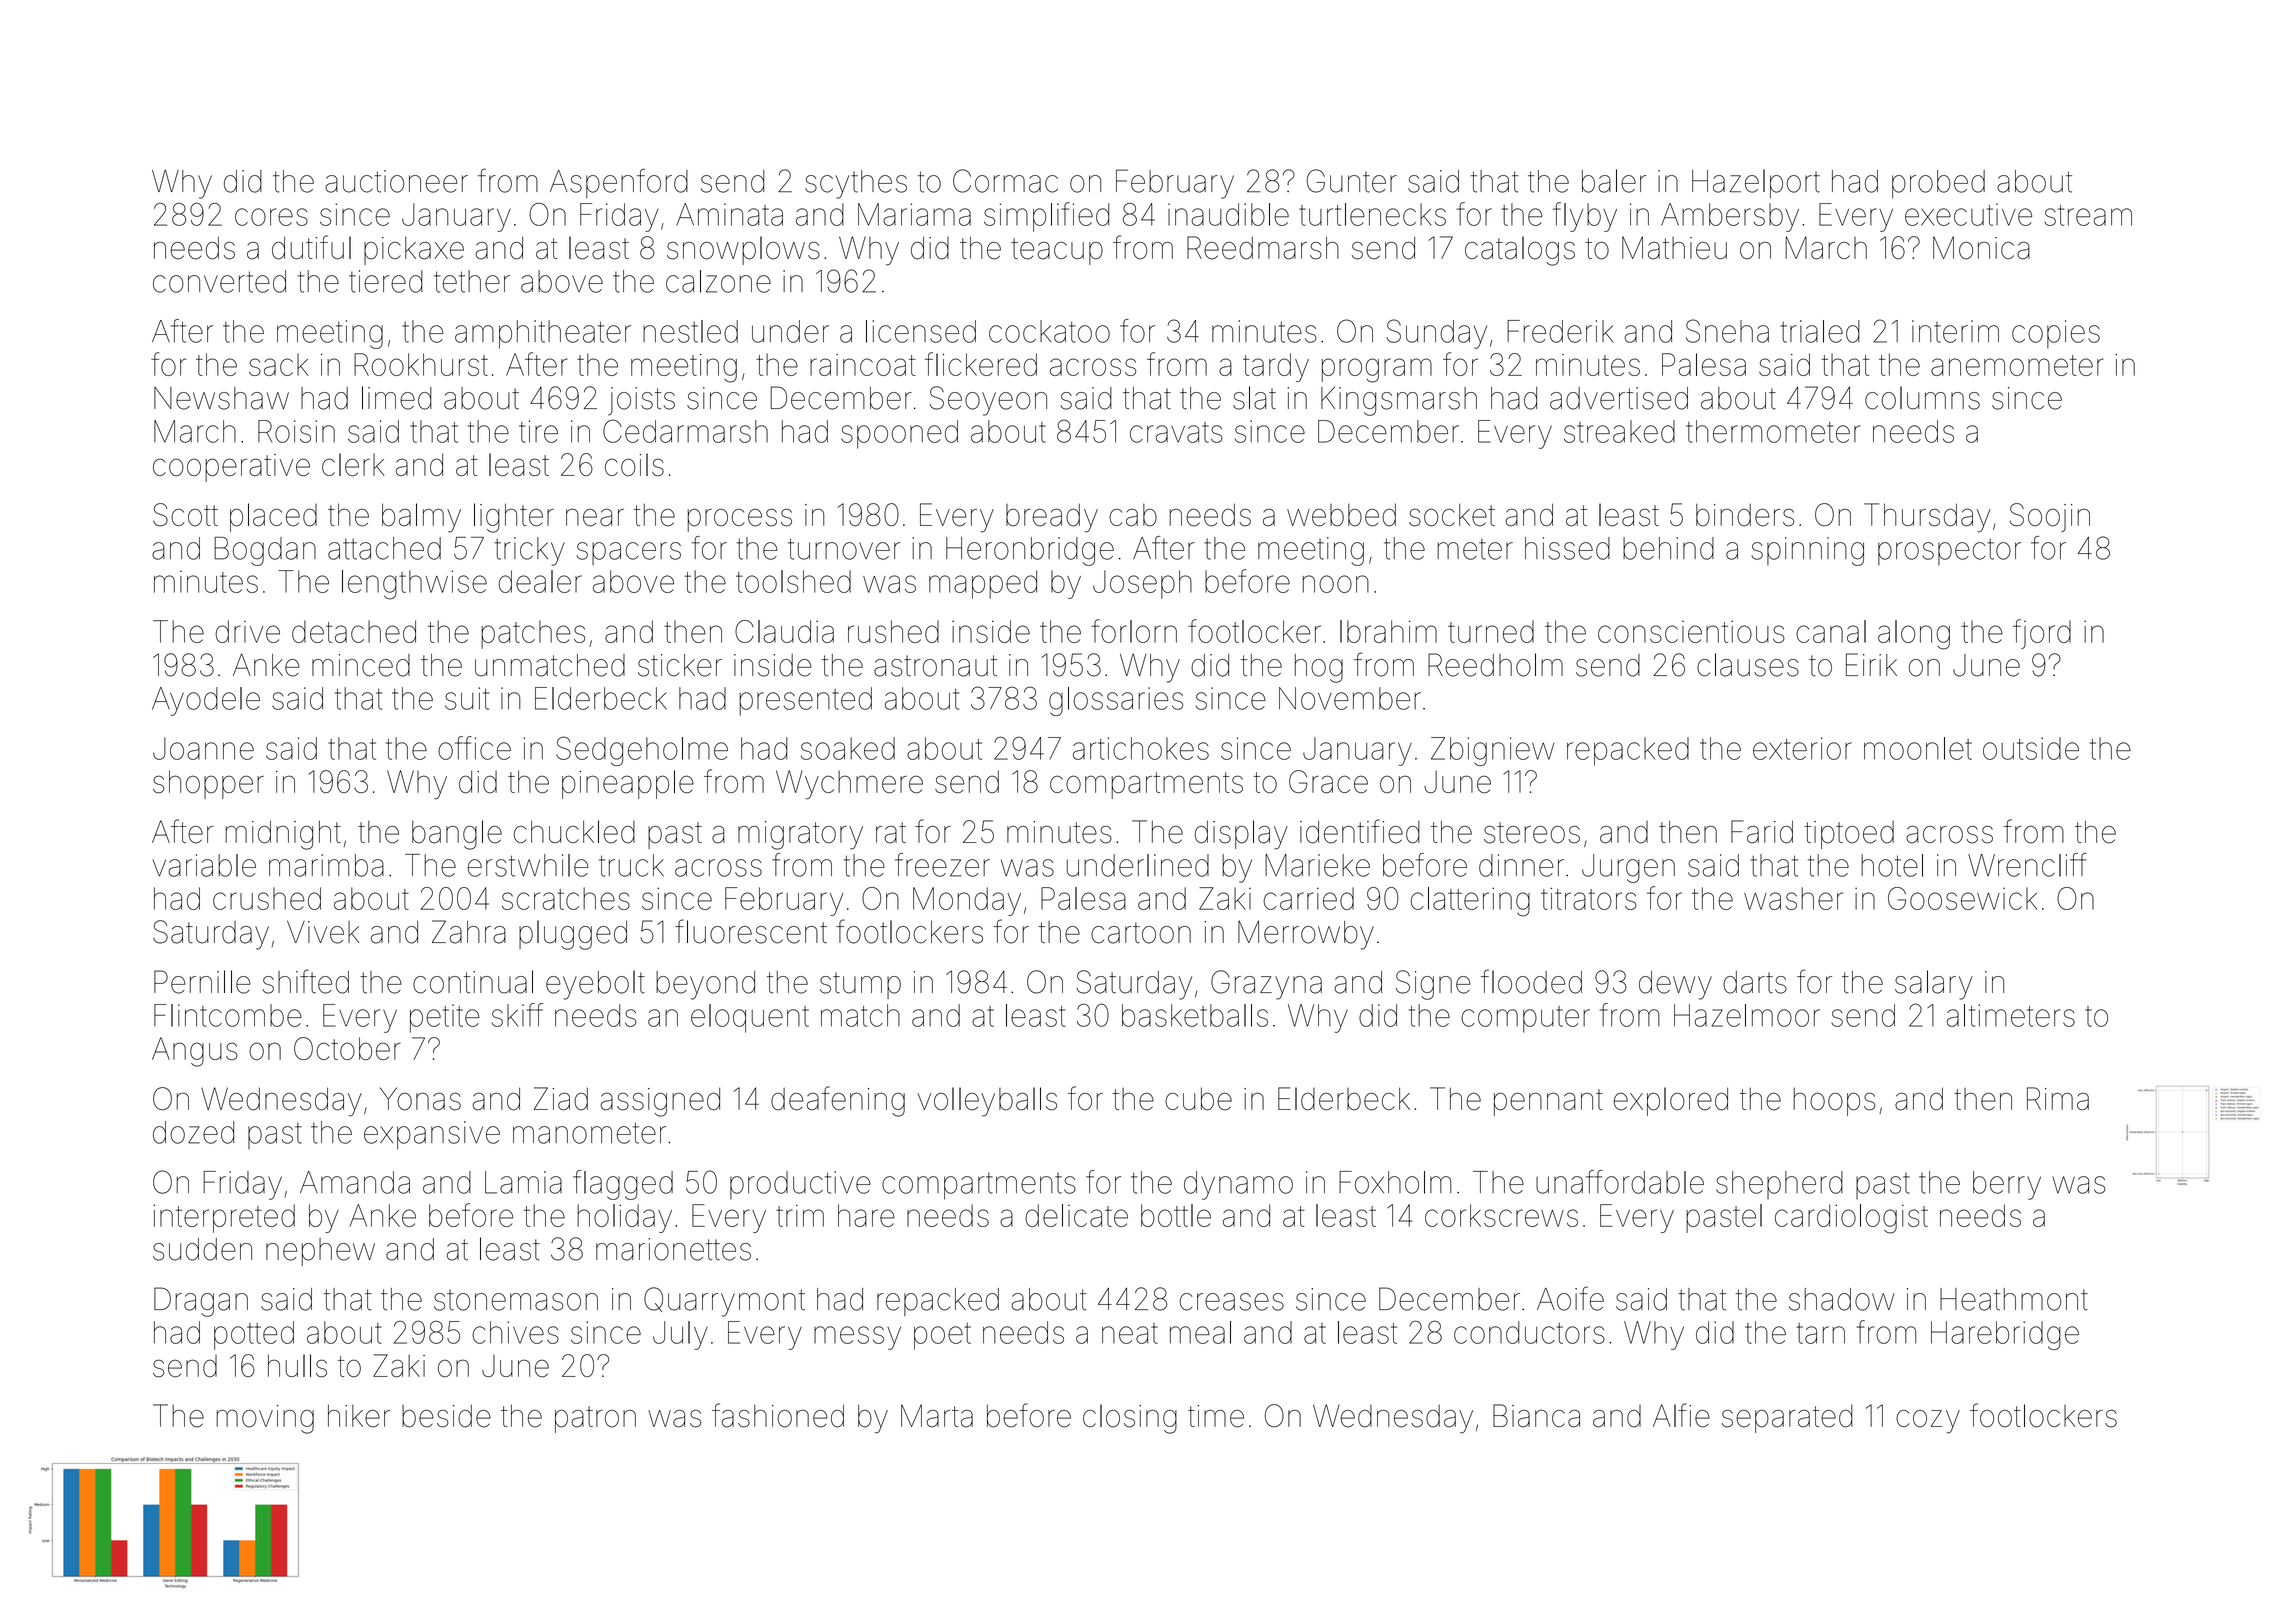 This image has height=1620, width=2292. What do you see at coordinates (265, 1419) in the image?
I see `moving` at bounding box center [265, 1419].
